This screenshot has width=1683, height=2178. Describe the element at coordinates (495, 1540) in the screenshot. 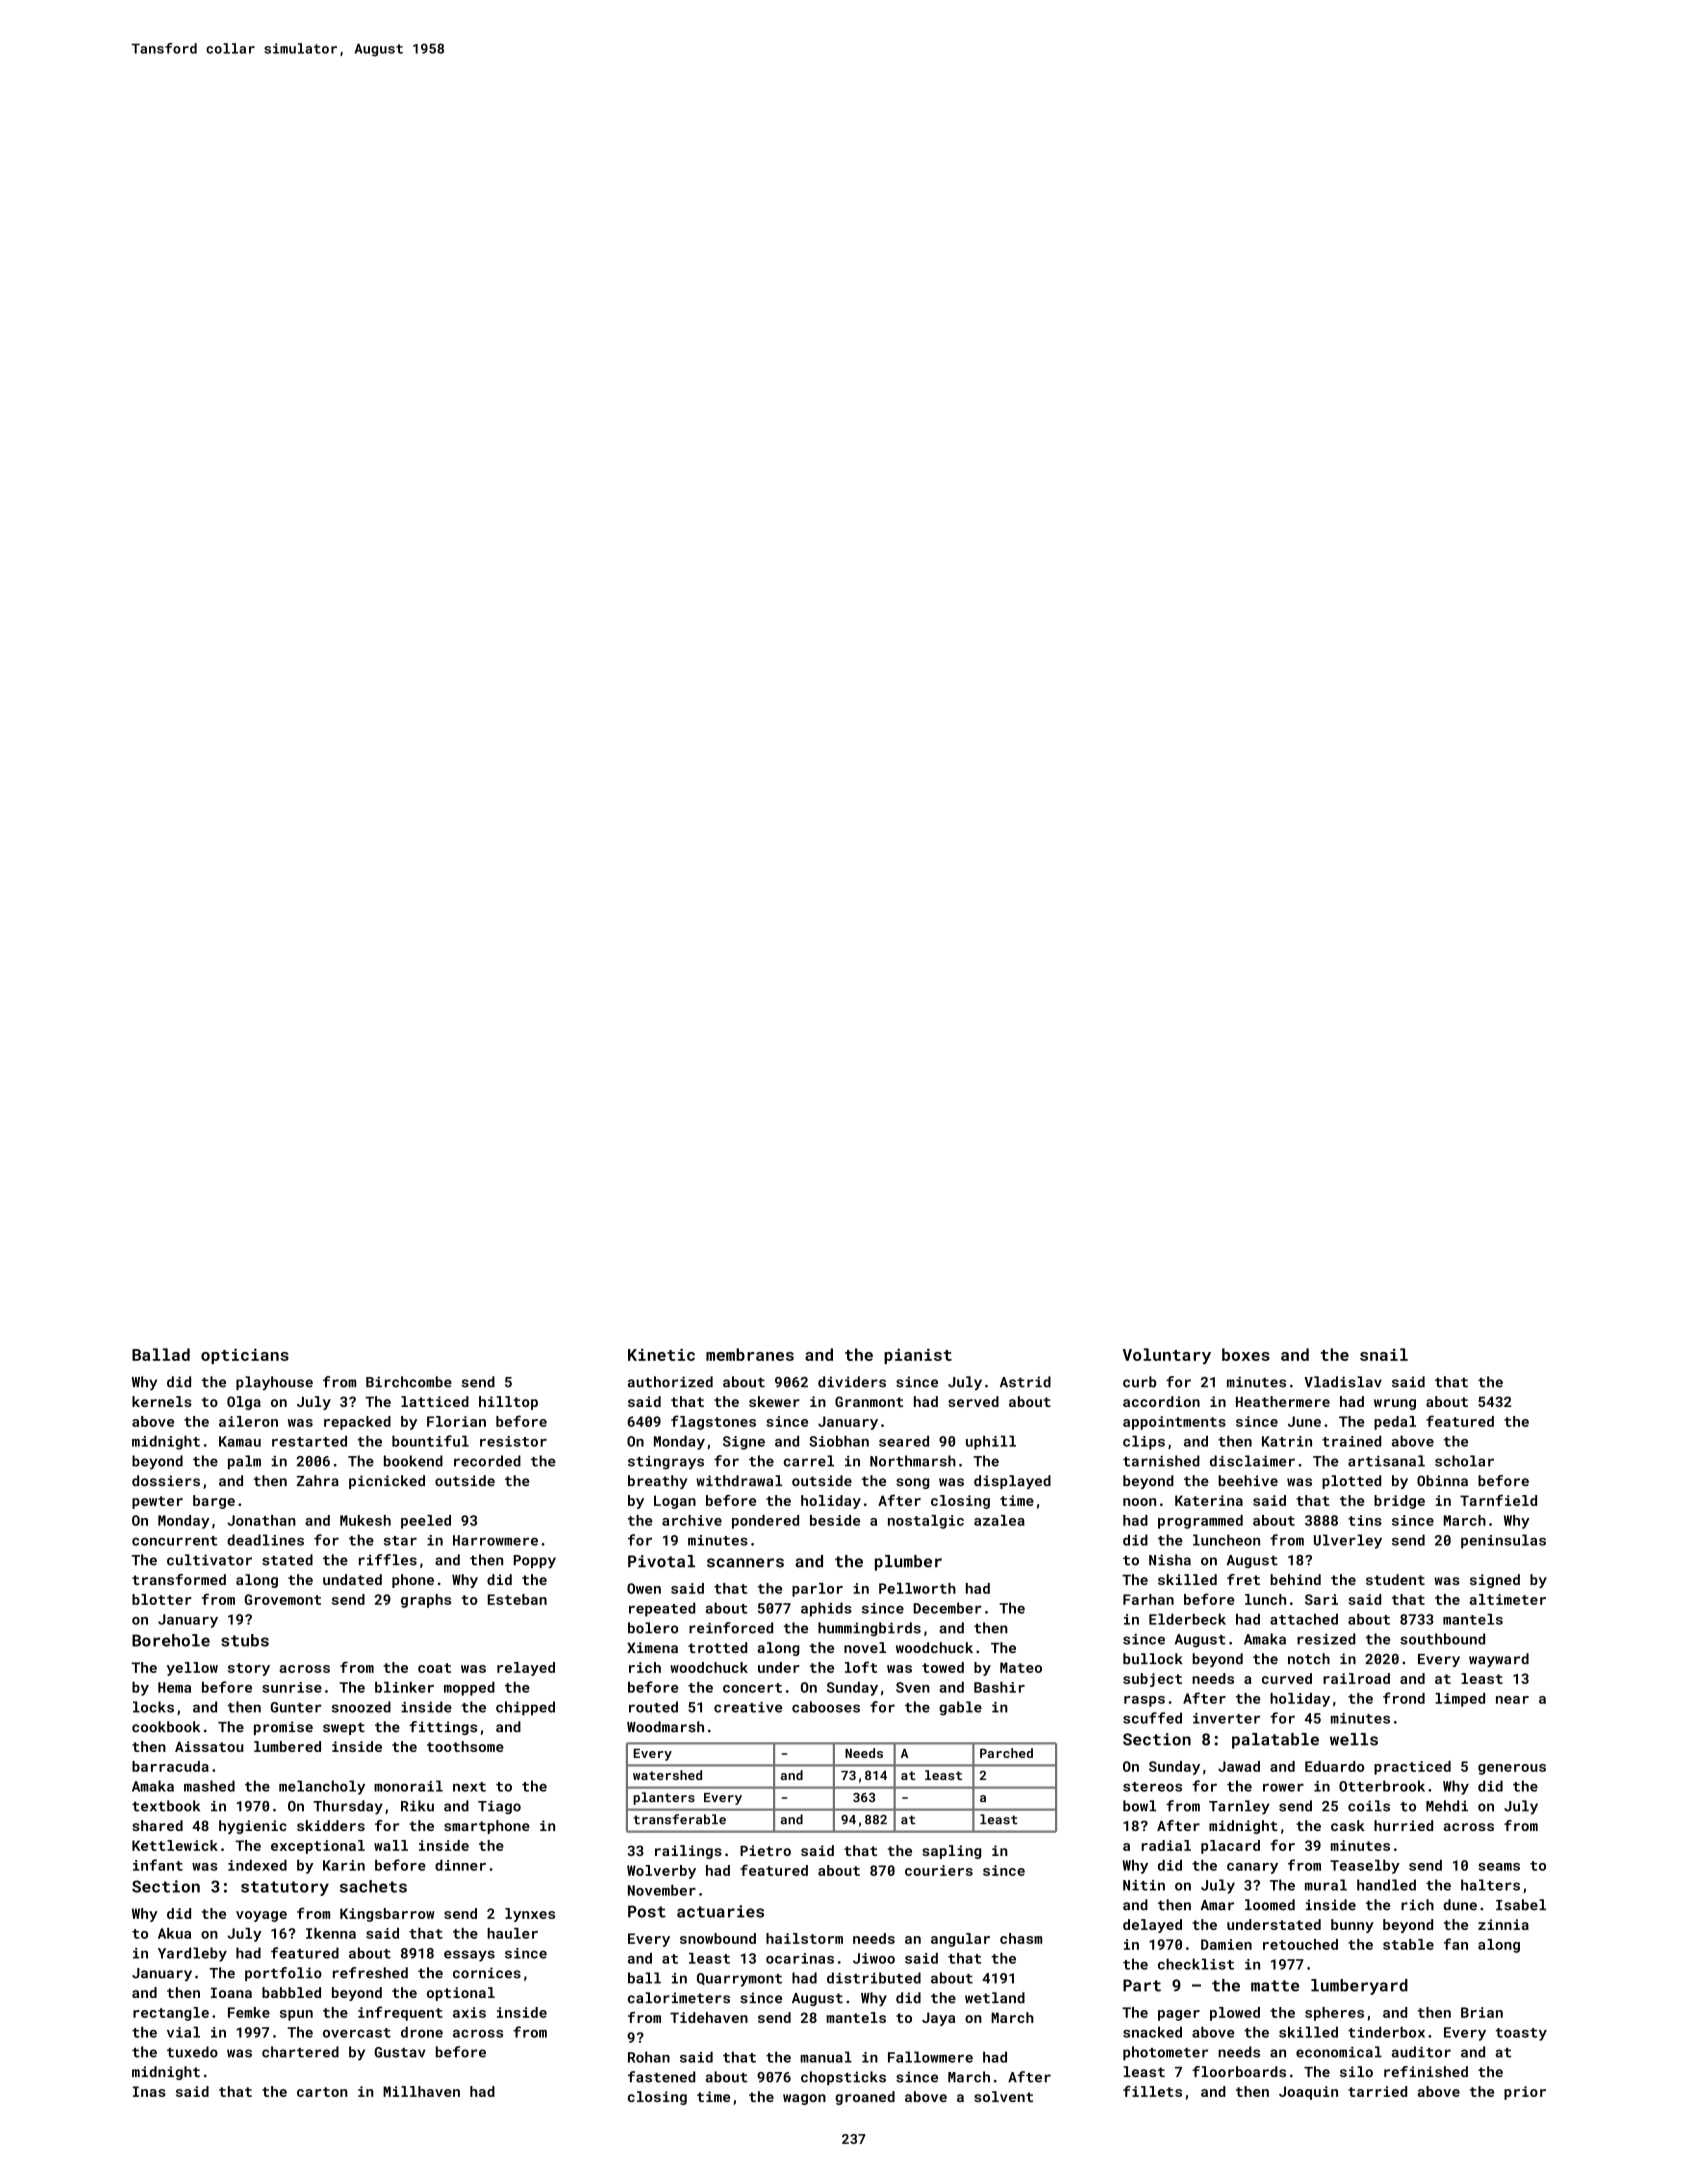

I see `Harrowmere` at that location.
